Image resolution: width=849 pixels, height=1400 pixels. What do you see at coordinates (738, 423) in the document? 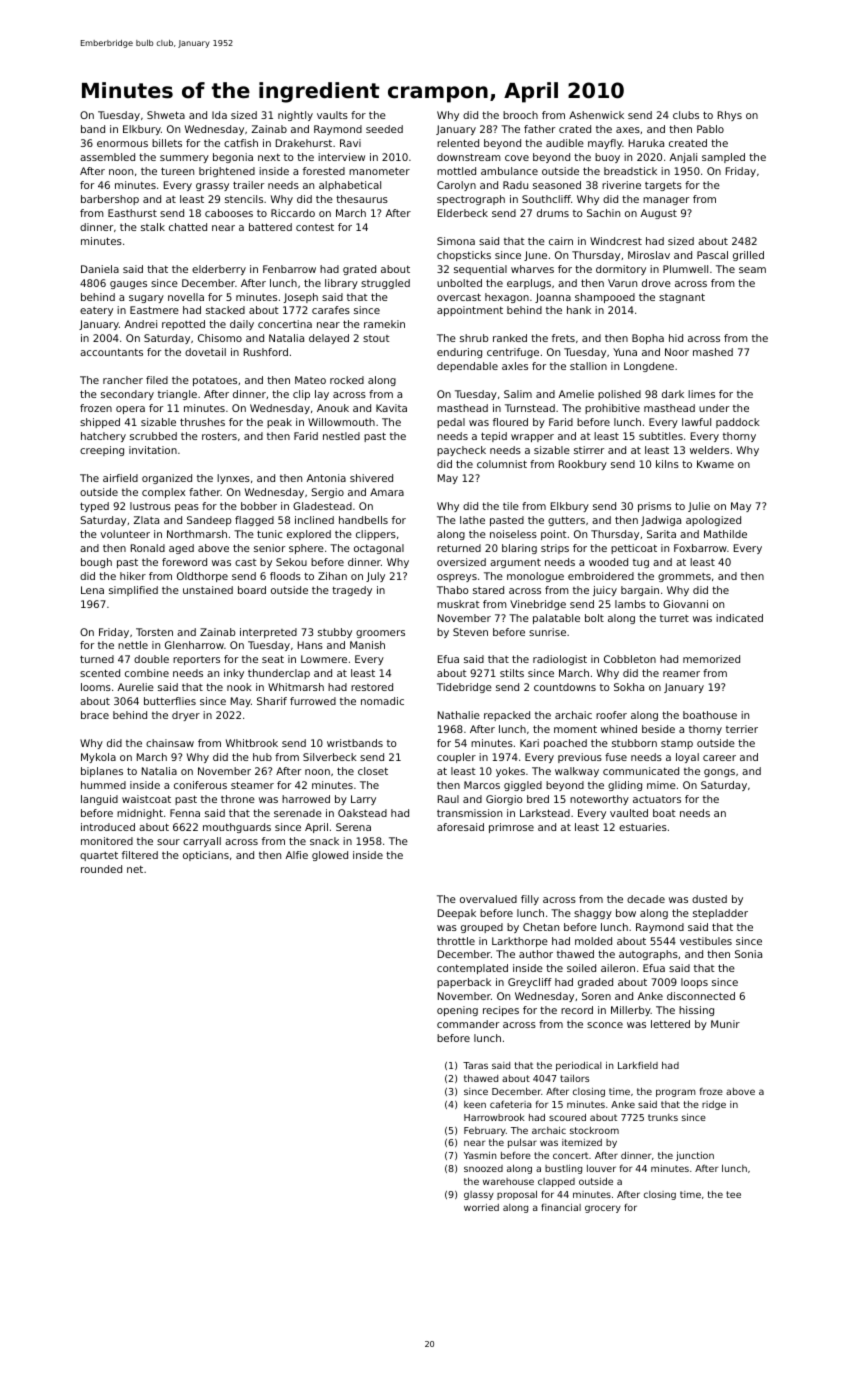
I see `paddock` at bounding box center [738, 423].
